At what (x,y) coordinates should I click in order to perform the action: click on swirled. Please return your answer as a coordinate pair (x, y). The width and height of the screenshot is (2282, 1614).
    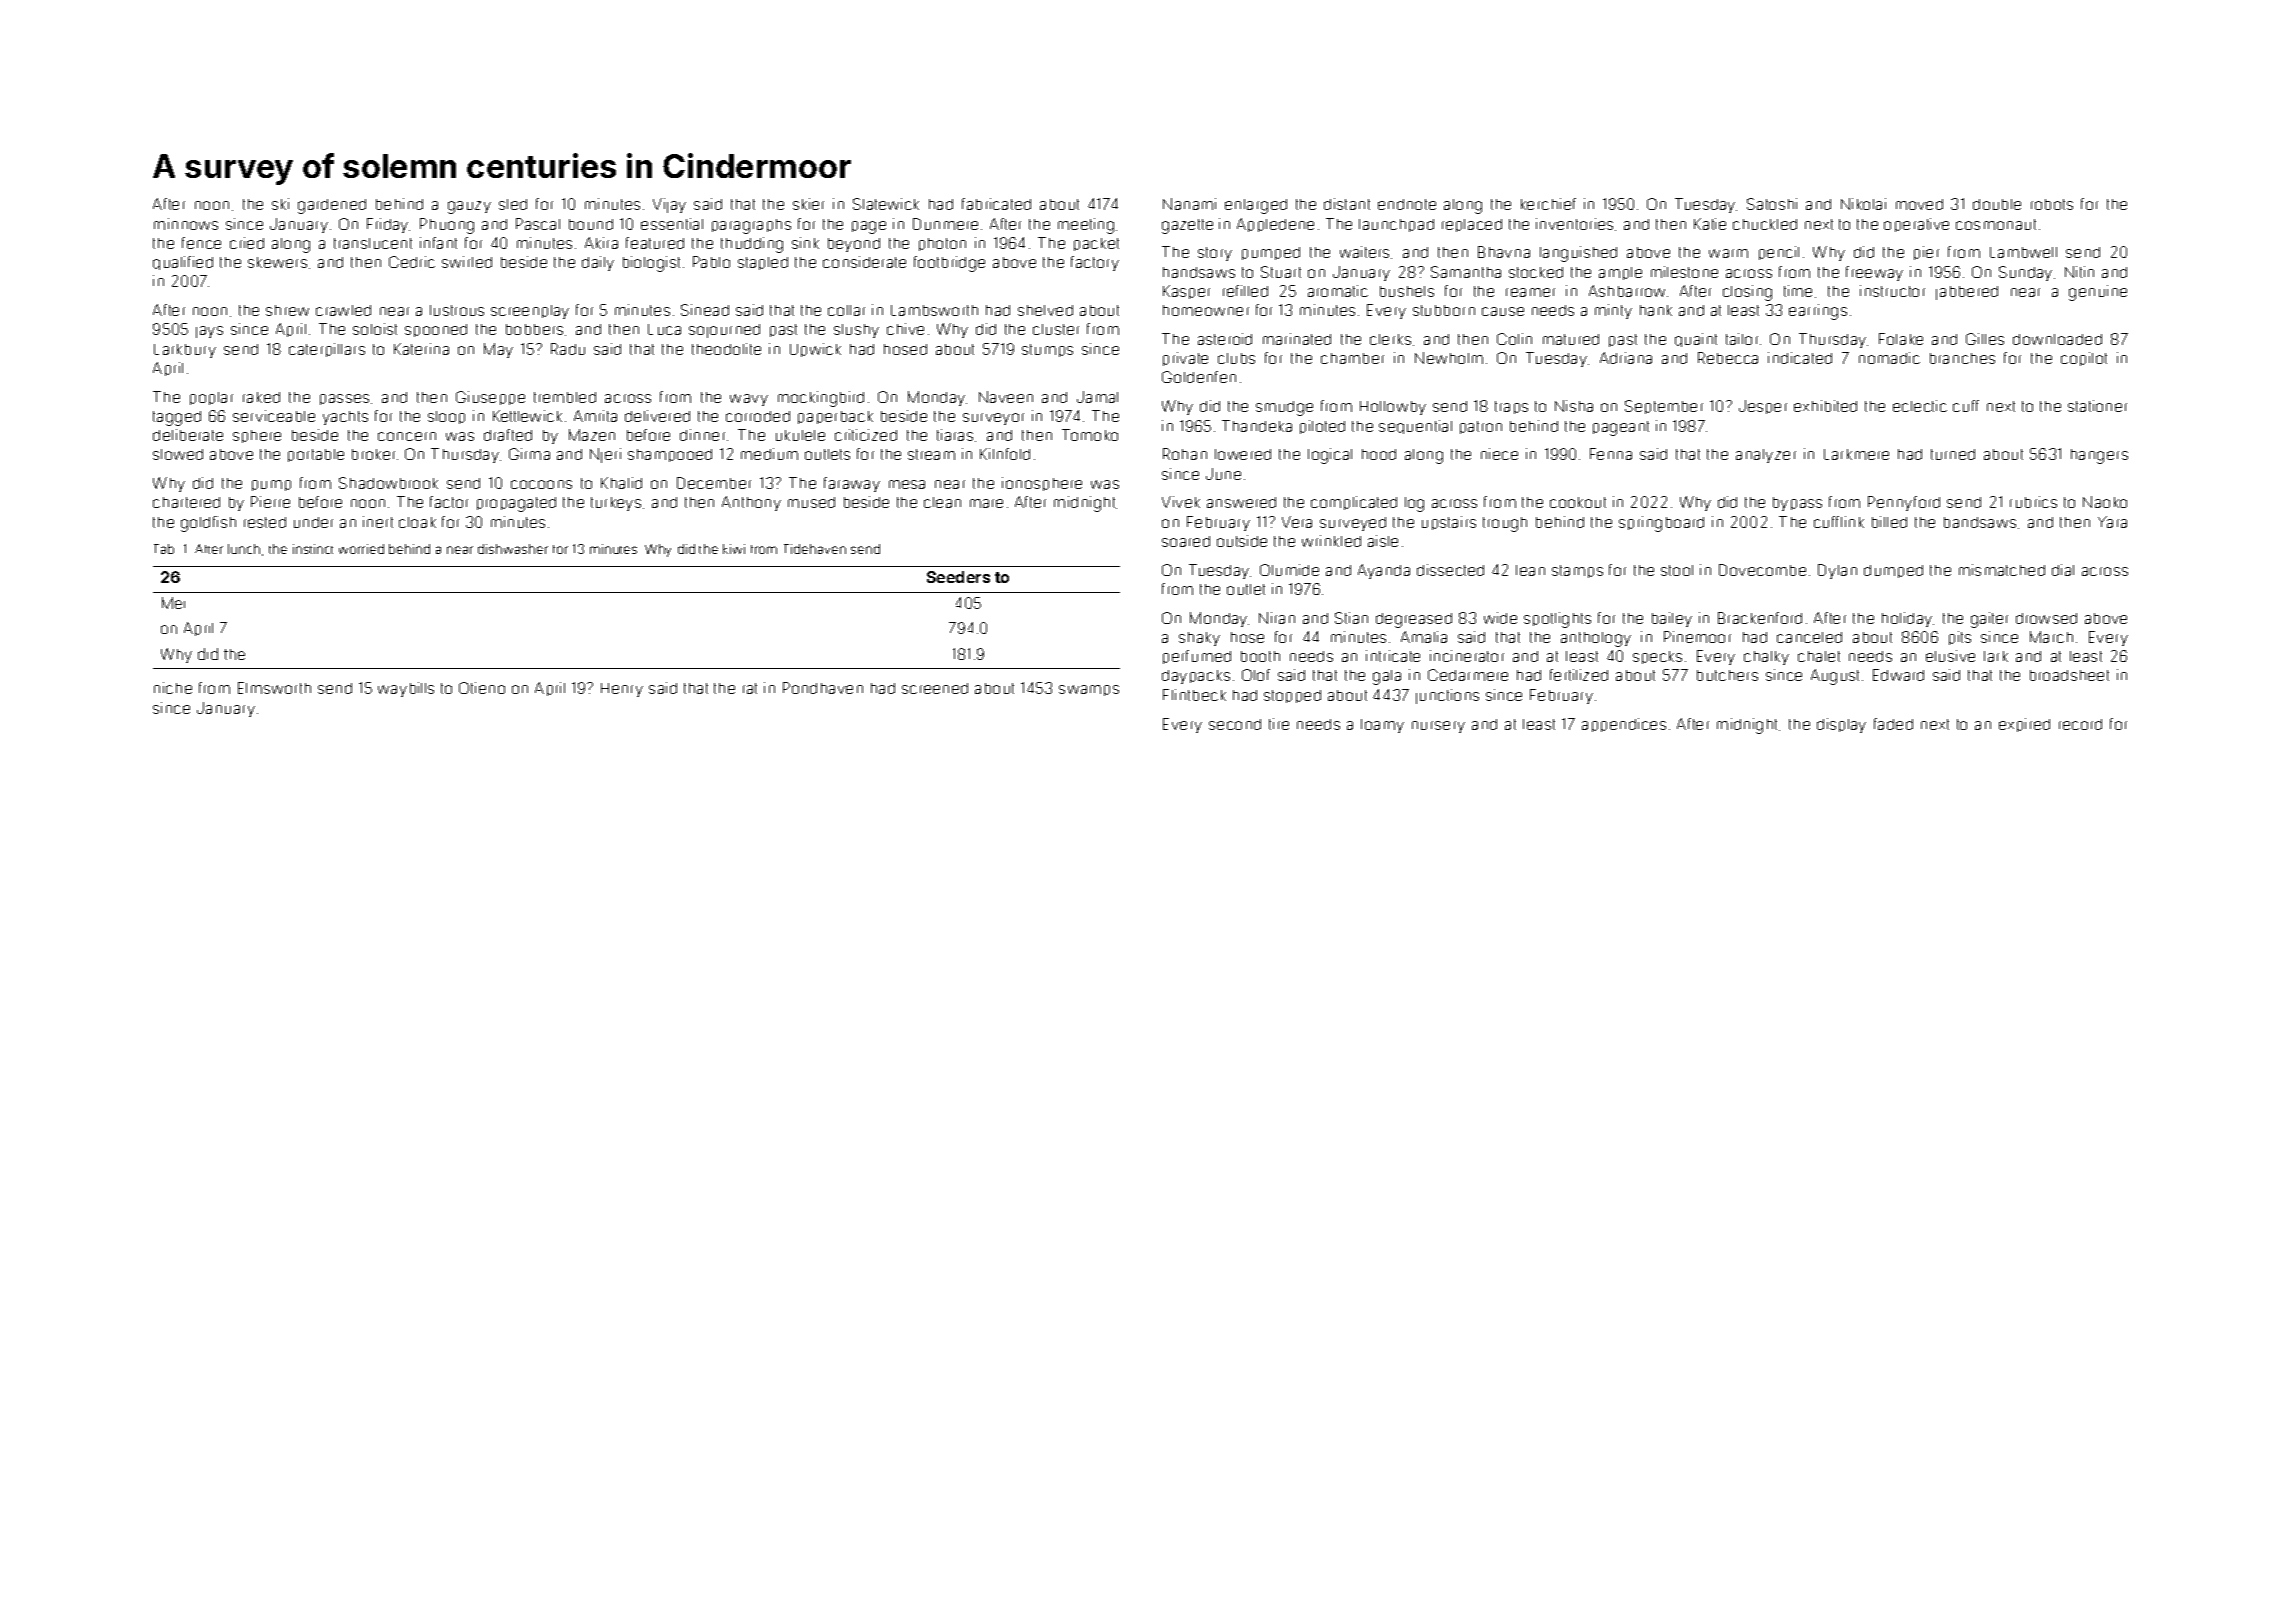
    Looking at the image, I should click on (467, 262).
